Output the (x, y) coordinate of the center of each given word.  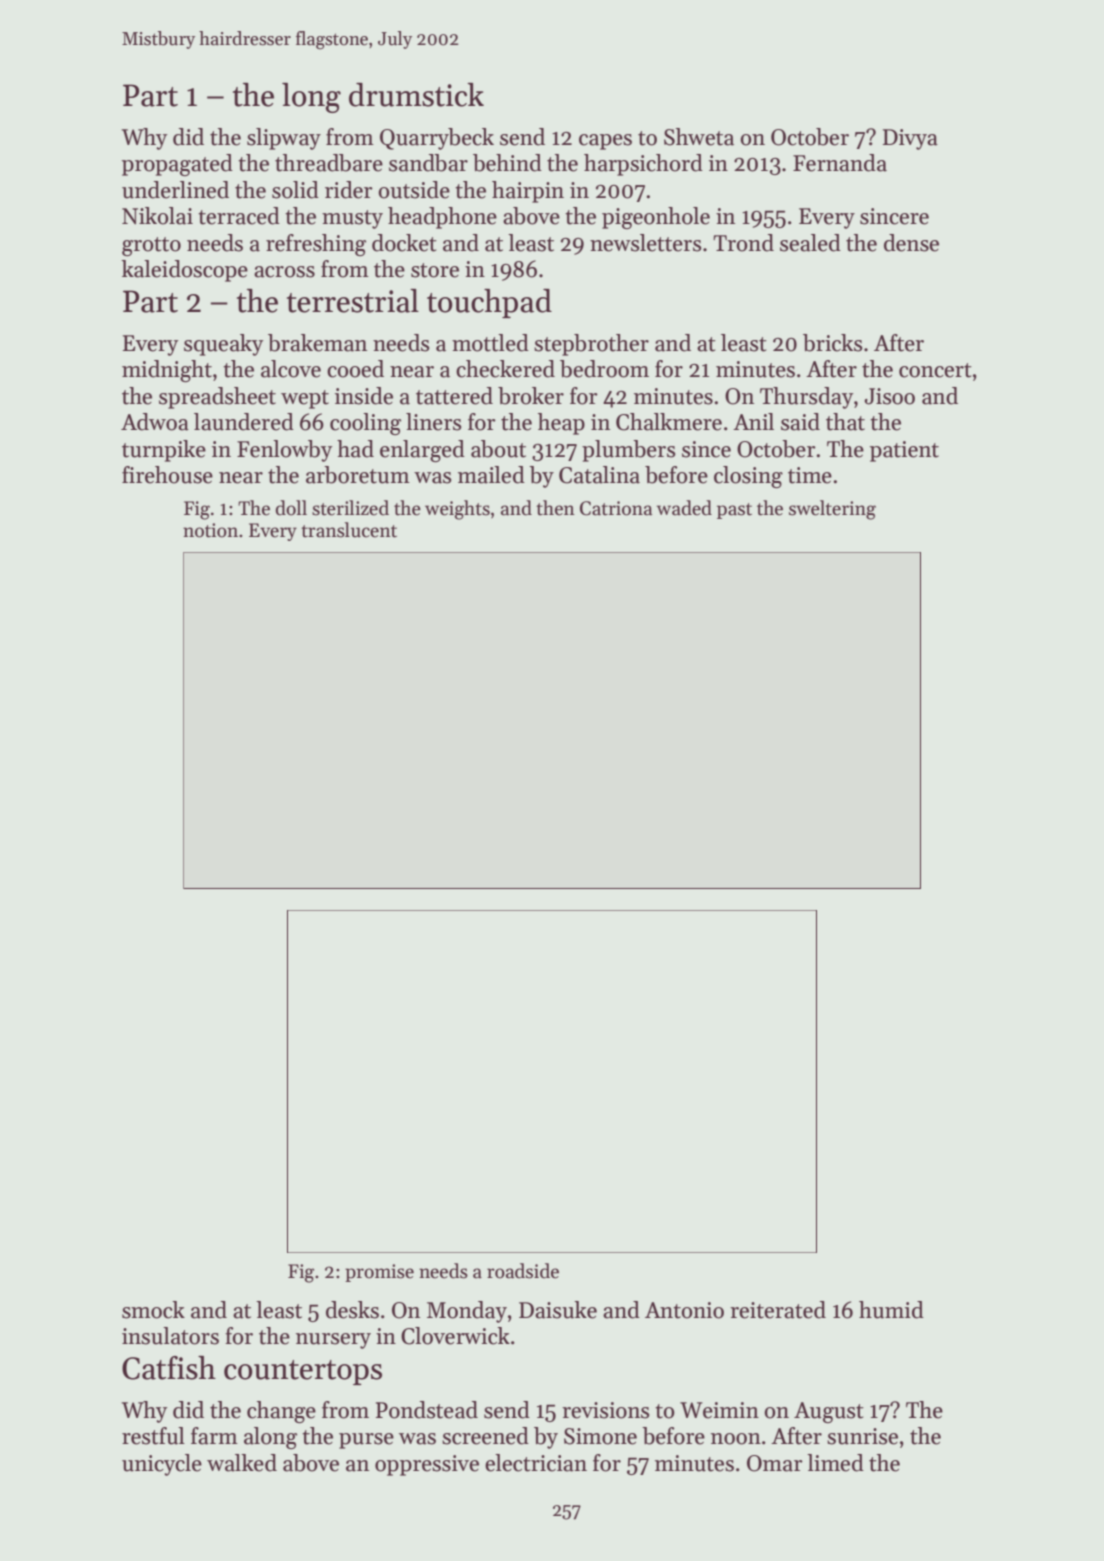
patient (904, 451)
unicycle (162, 1465)
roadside (523, 1271)
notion (210, 530)
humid (891, 1310)
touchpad (489, 303)
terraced (239, 216)
